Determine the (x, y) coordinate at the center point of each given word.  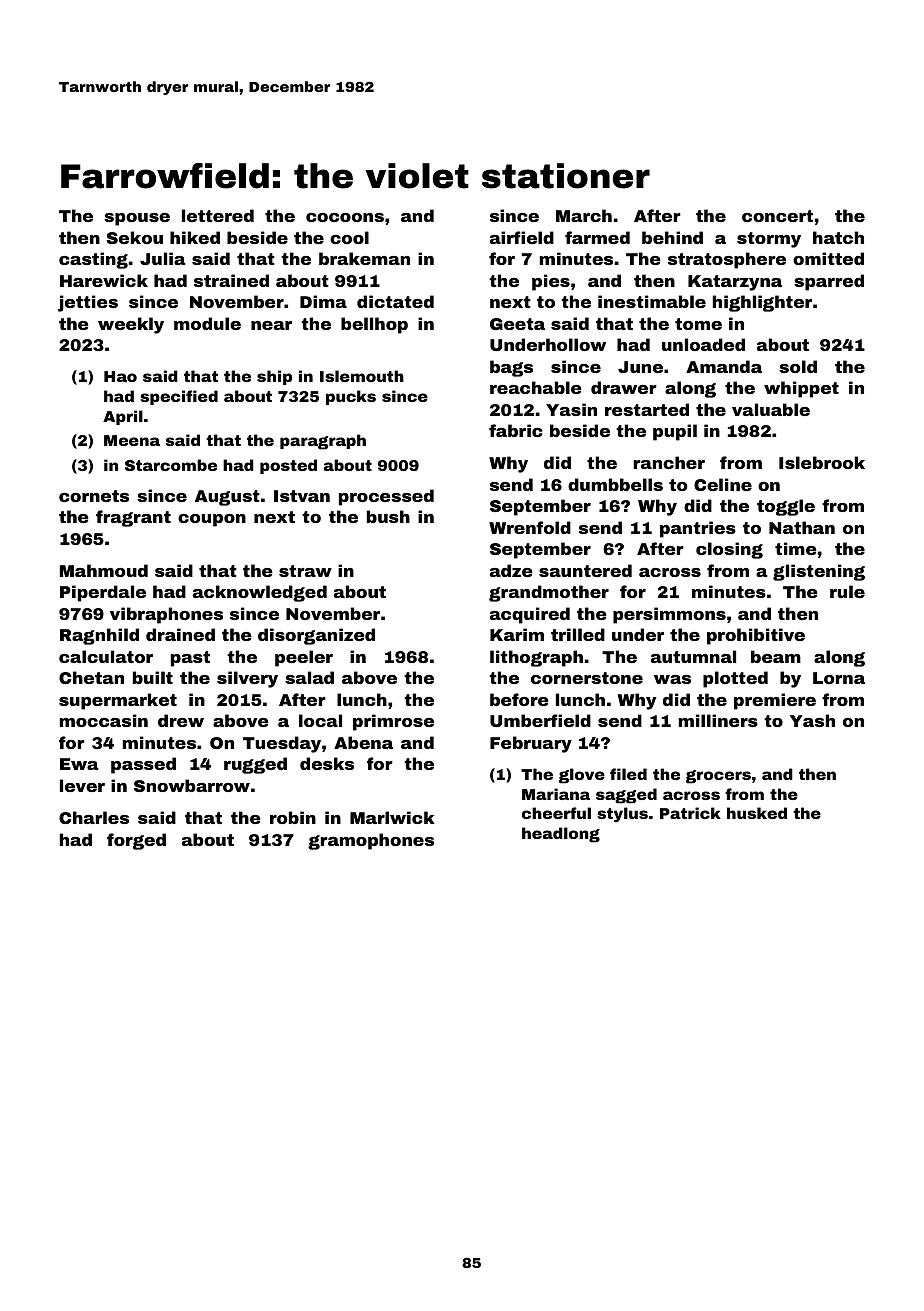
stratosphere (727, 260)
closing (729, 550)
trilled (578, 634)
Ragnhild (99, 636)
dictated (395, 301)
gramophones (371, 841)
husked (757, 813)
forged (136, 841)
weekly (131, 325)
